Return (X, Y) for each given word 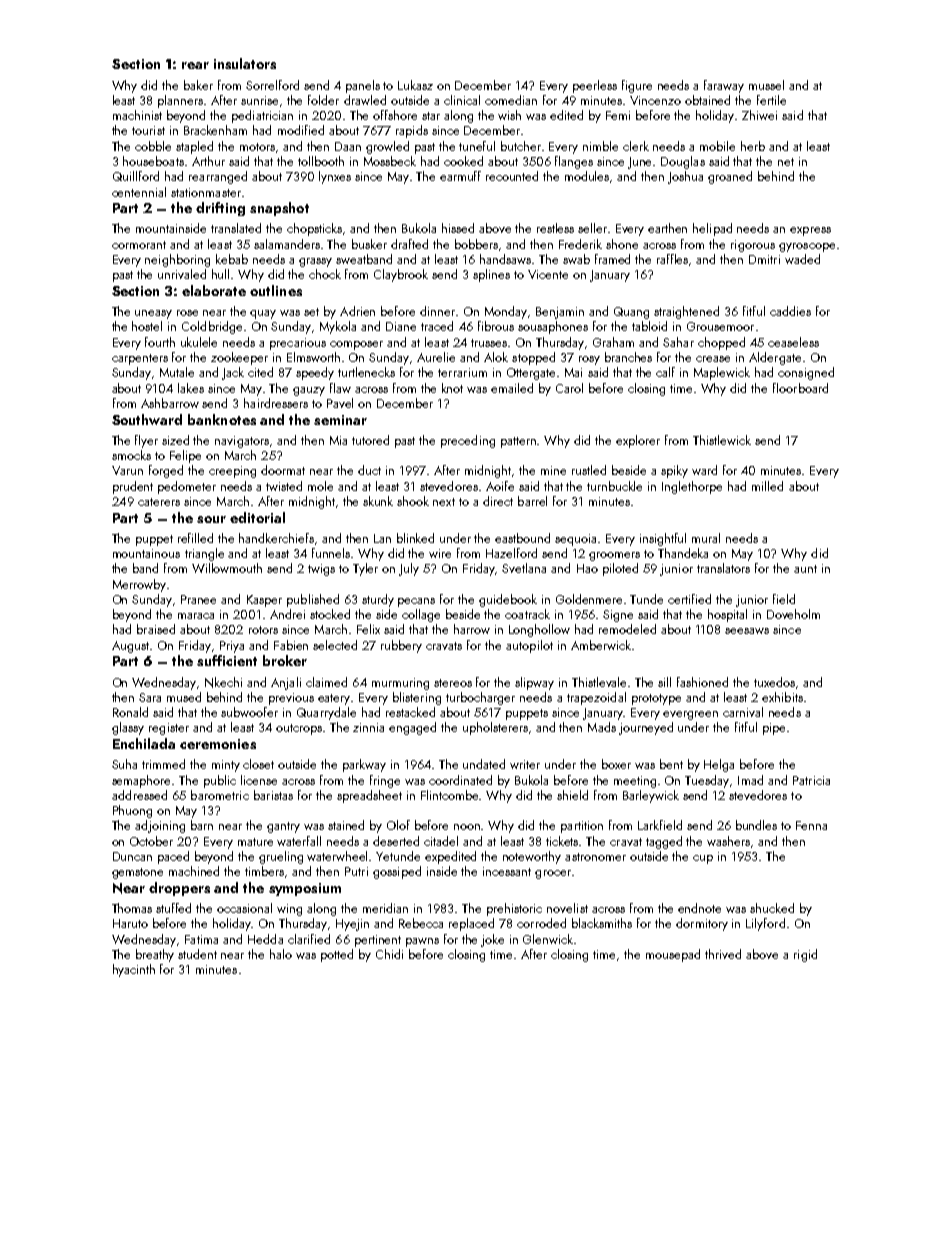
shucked (772, 908)
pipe (774, 729)
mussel (766, 85)
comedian (511, 100)
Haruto (130, 923)
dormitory (702, 924)
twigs (321, 570)
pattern (518, 442)
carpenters (140, 359)
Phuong (132, 811)
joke (492, 940)
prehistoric (514, 909)
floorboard (800, 388)
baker (198, 85)
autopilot (529, 646)
